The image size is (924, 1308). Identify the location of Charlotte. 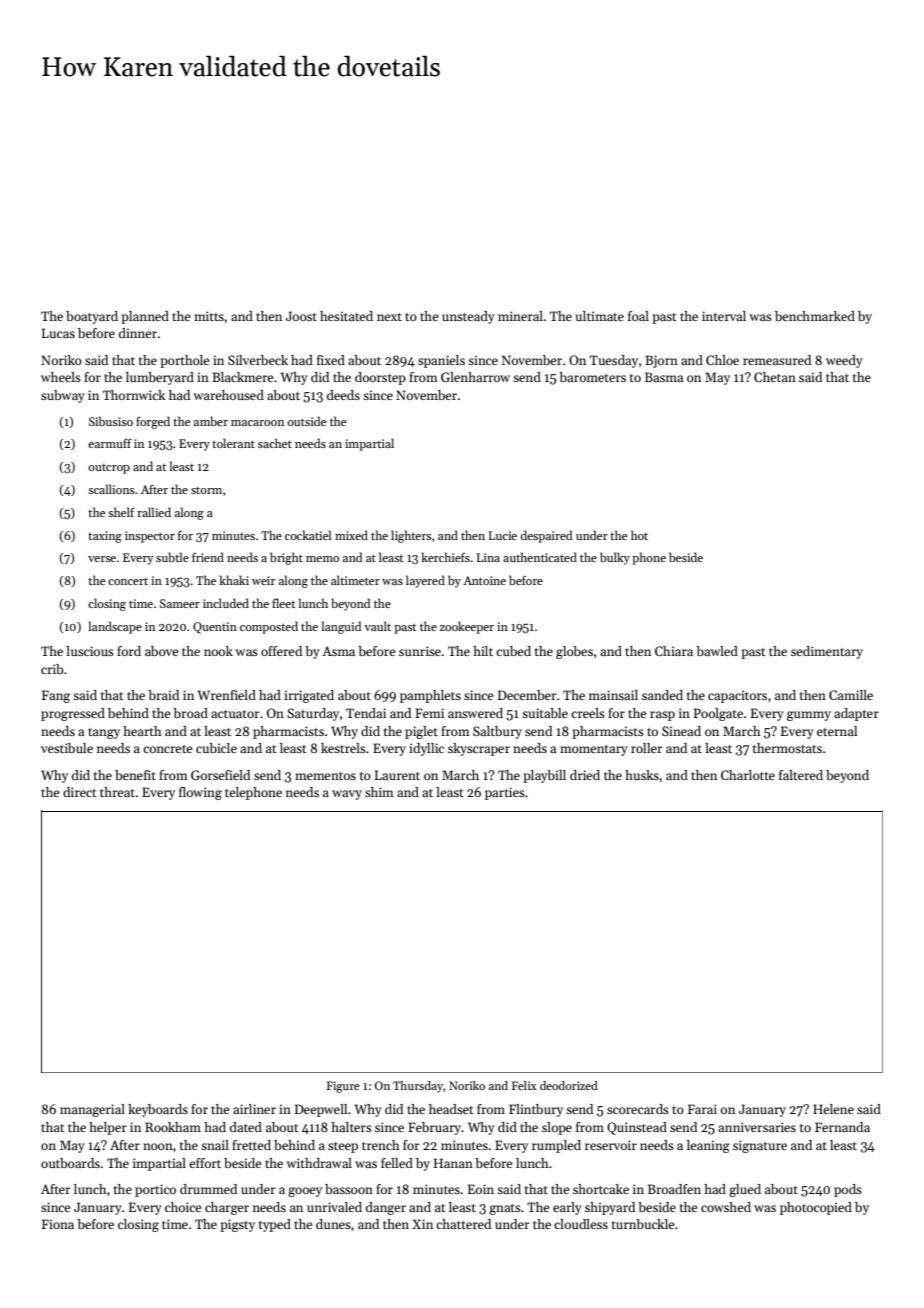
(748, 775).
